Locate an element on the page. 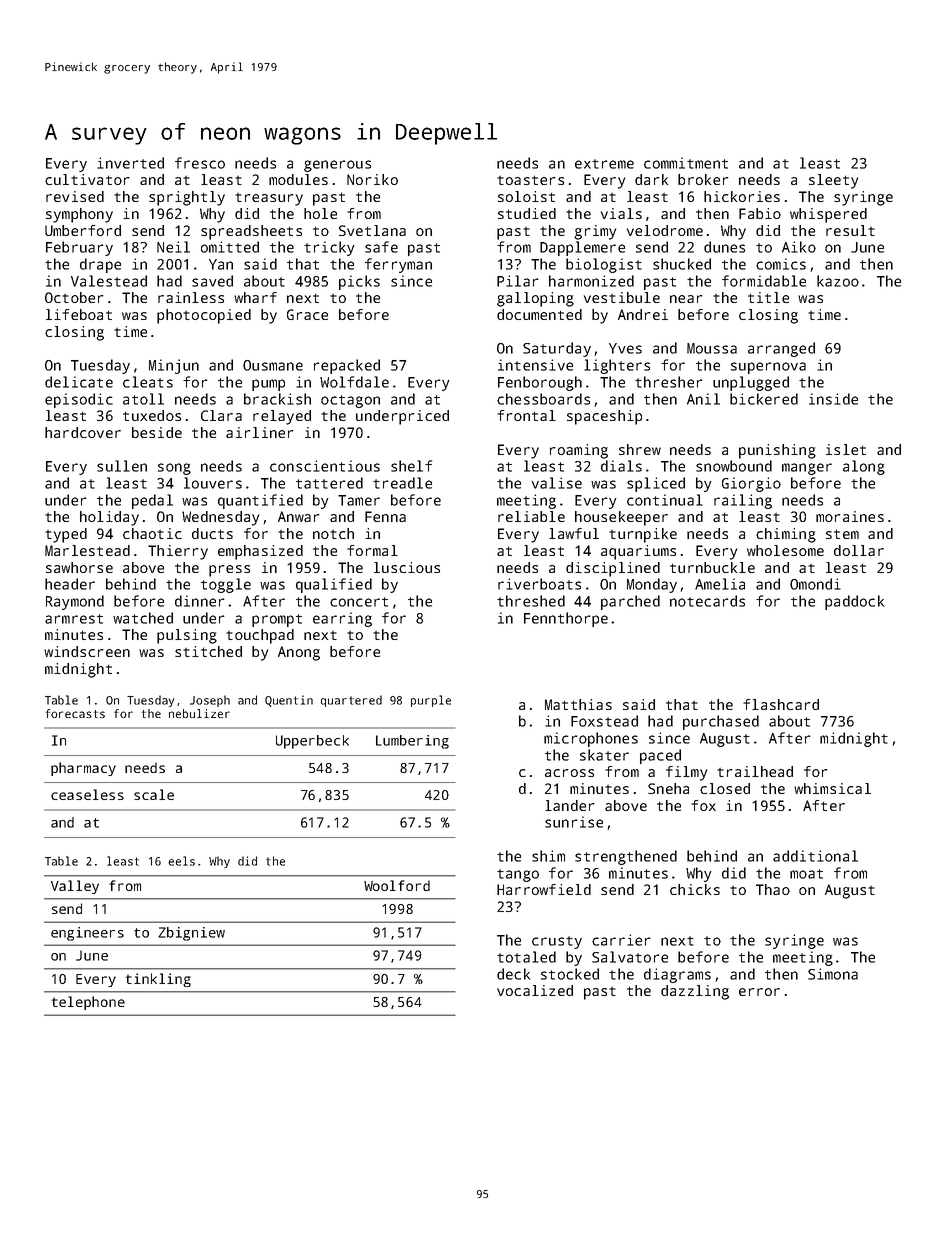 This image has width=952, height=1233. telephone is located at coordinates (88, 1003).
